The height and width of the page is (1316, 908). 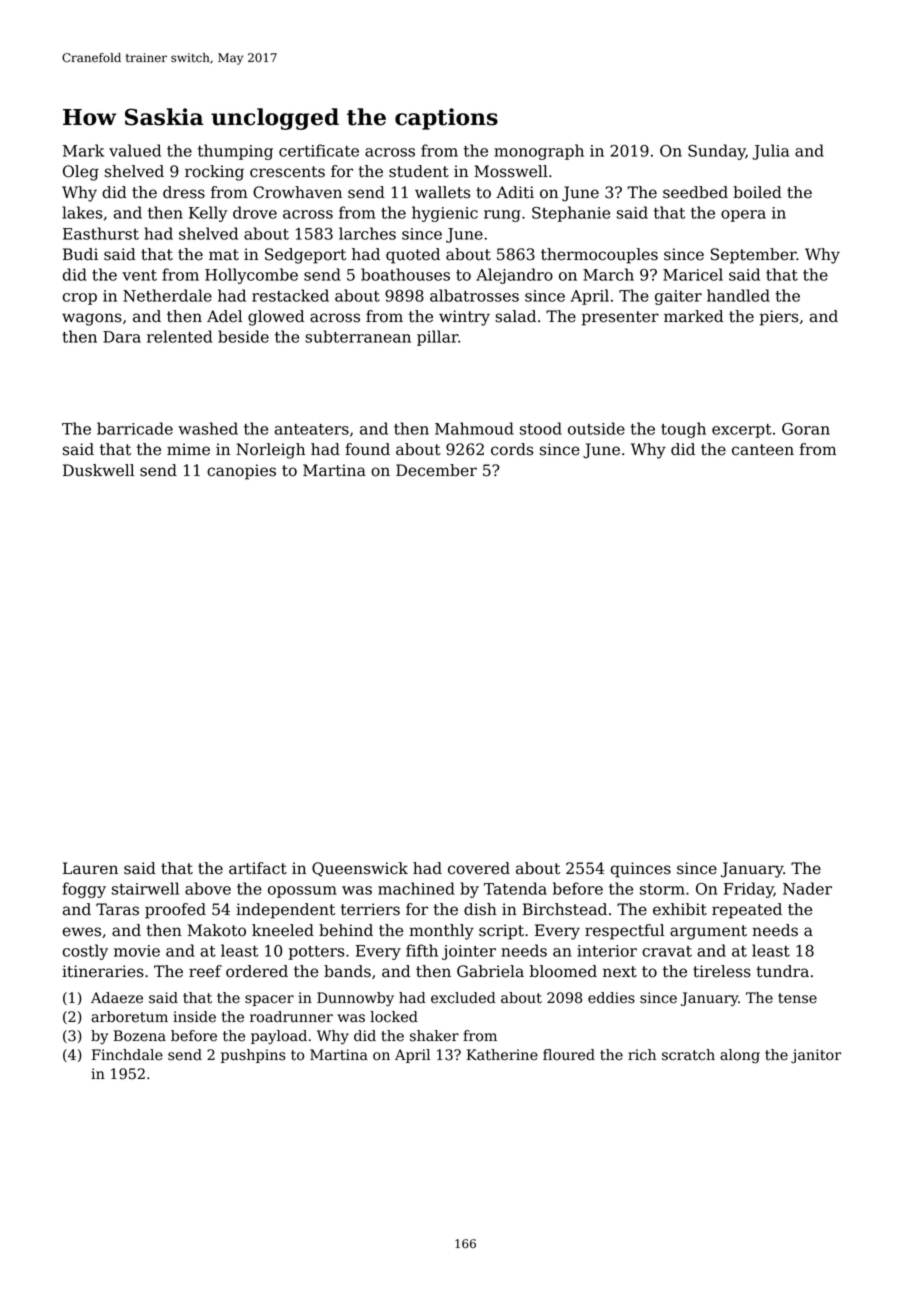 What do you see at coordinates (641, 870) in the page?
I see `quinces` at bounding box center [641, 870].
